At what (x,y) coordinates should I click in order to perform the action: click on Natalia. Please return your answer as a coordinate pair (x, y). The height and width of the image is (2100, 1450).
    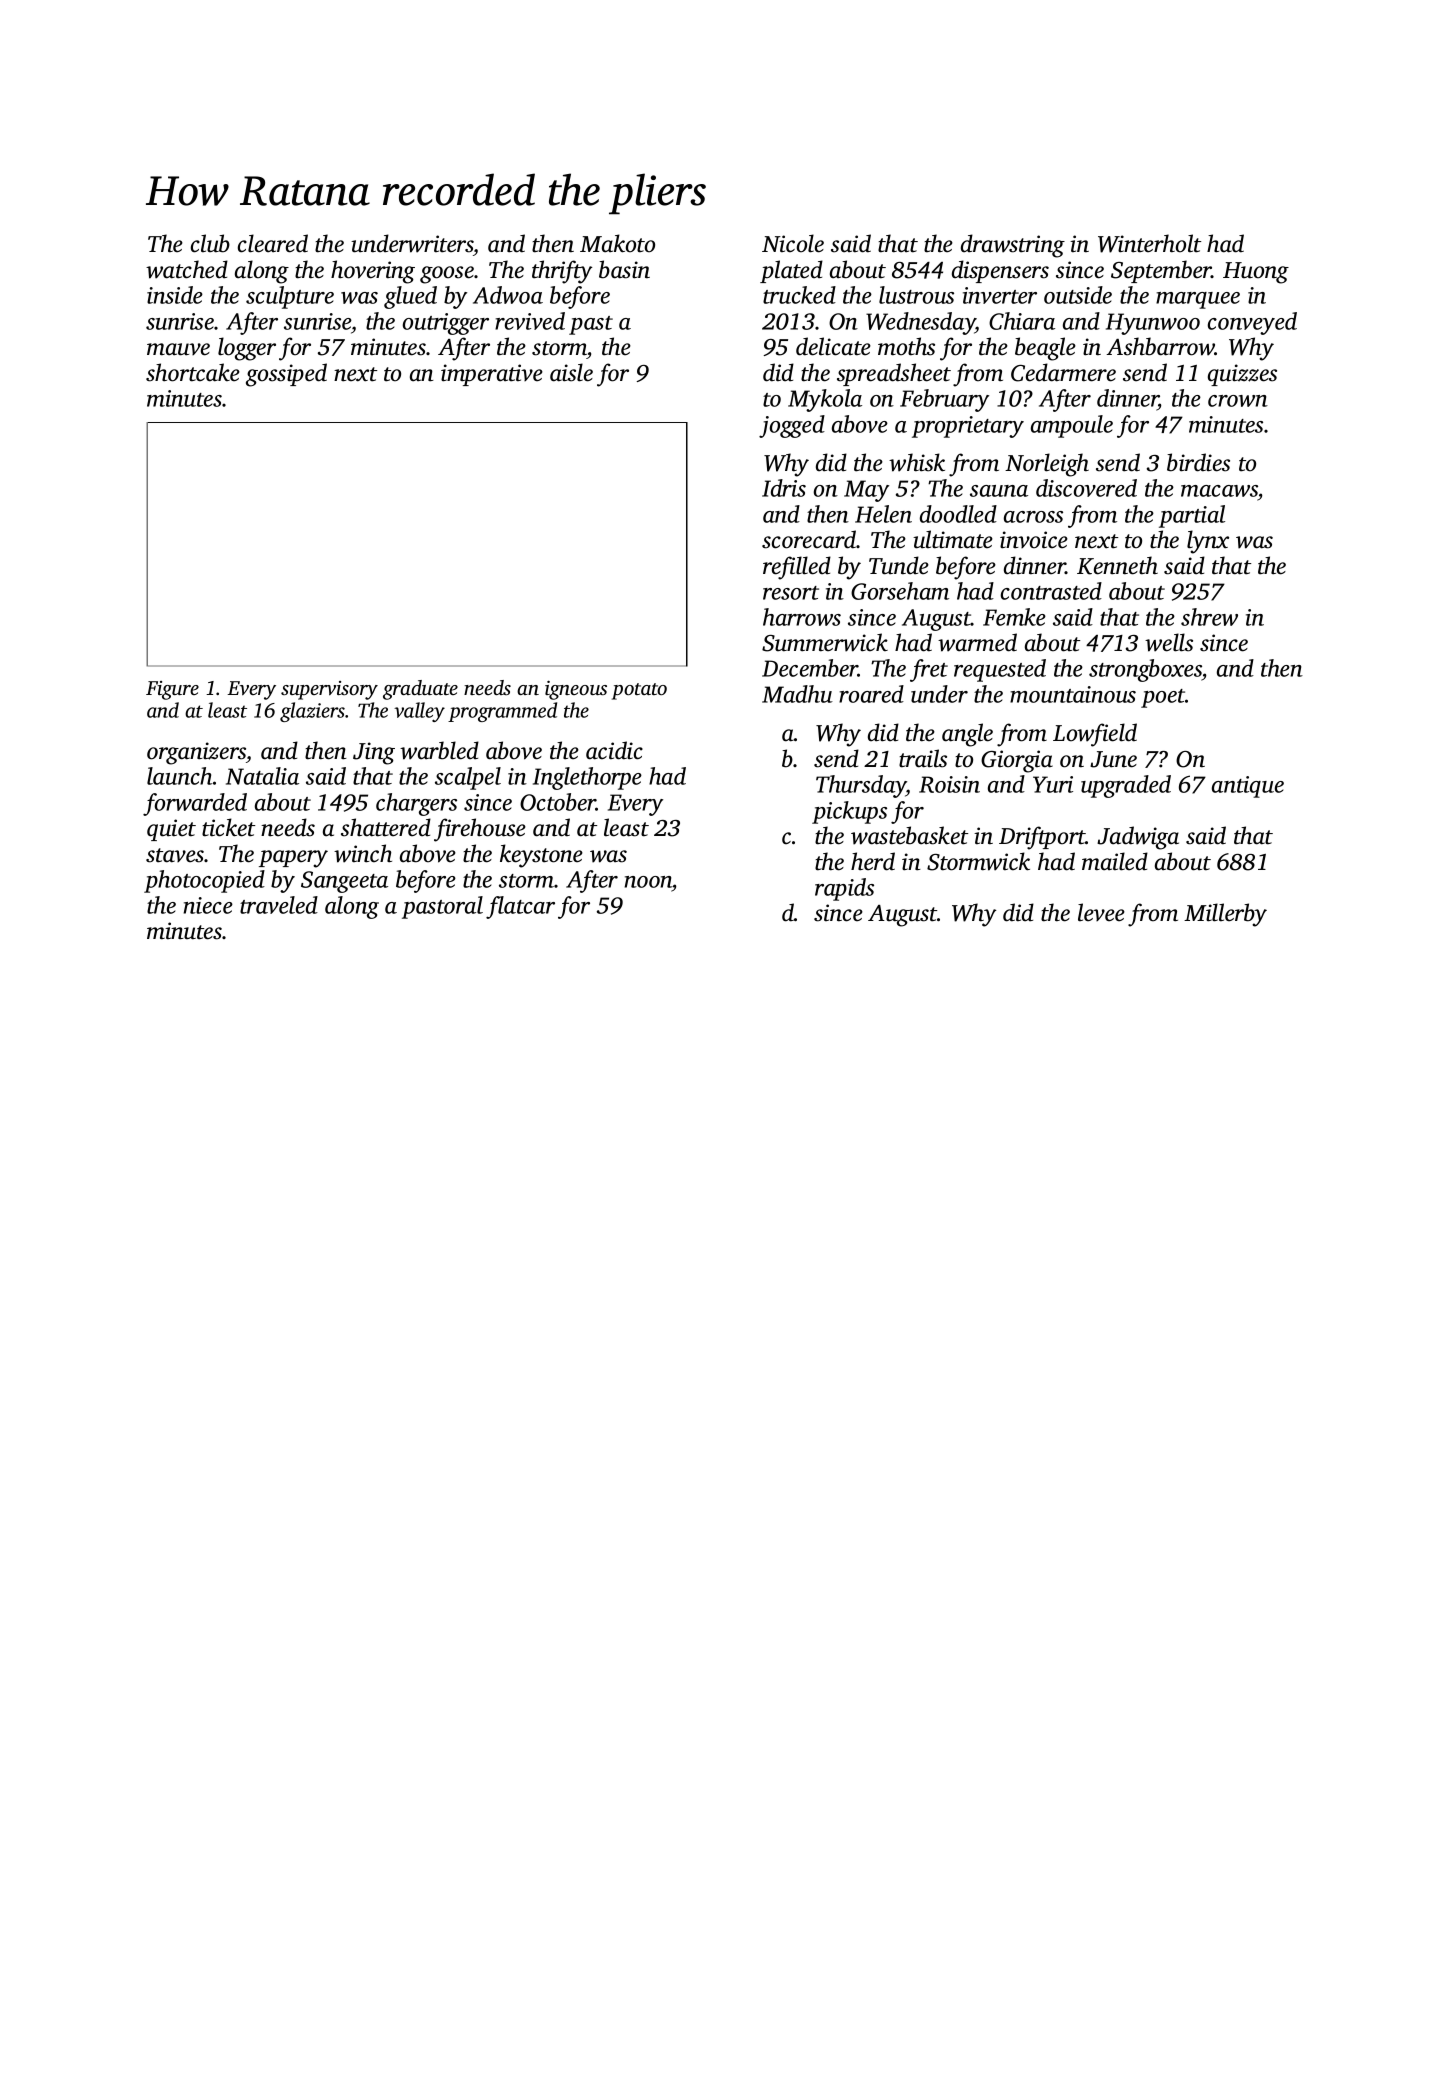
    Looking at the image, I should click on (262, 776).
